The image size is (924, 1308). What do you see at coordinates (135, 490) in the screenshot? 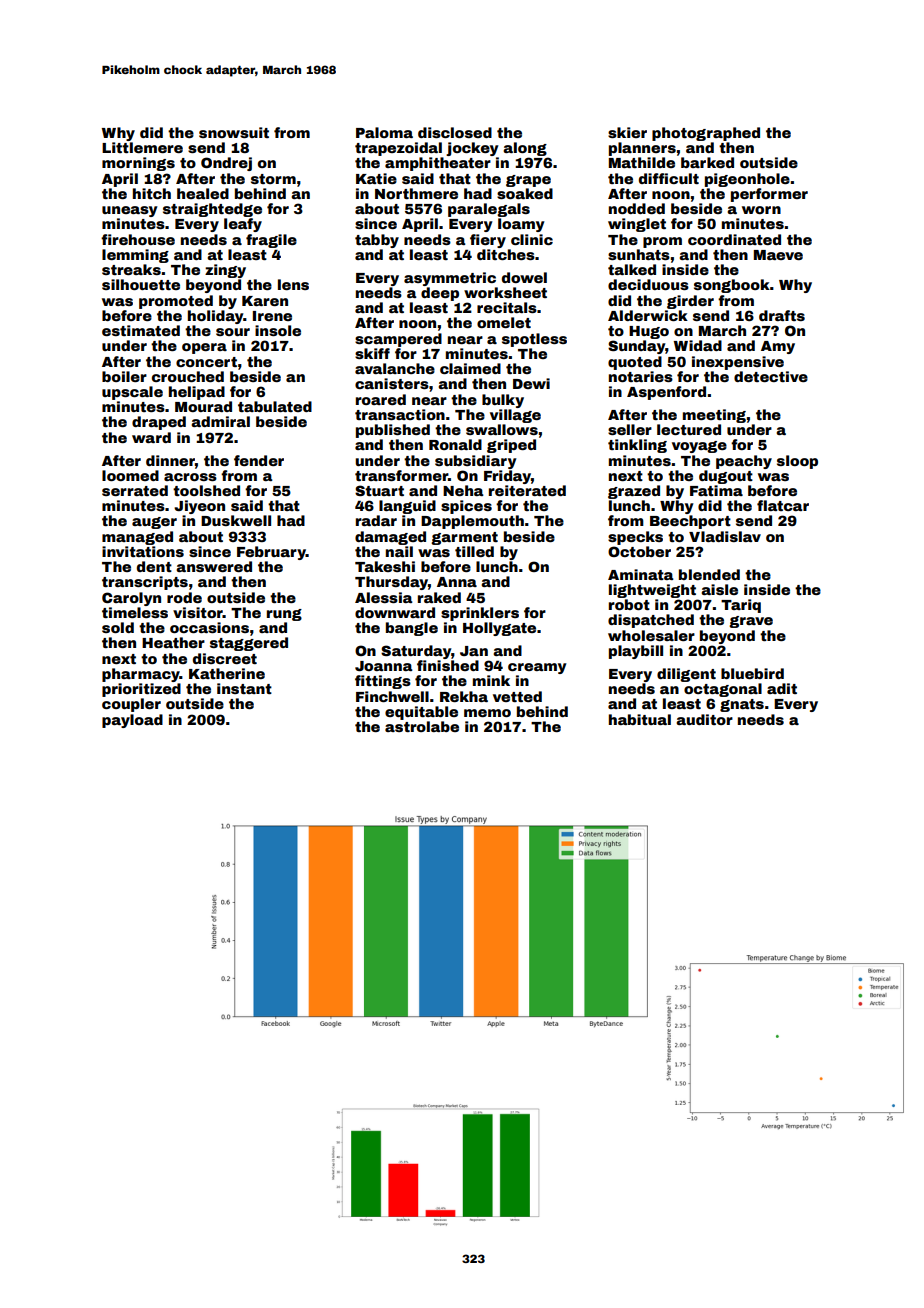
I see `serrated` at bounding box center [135, 490].
